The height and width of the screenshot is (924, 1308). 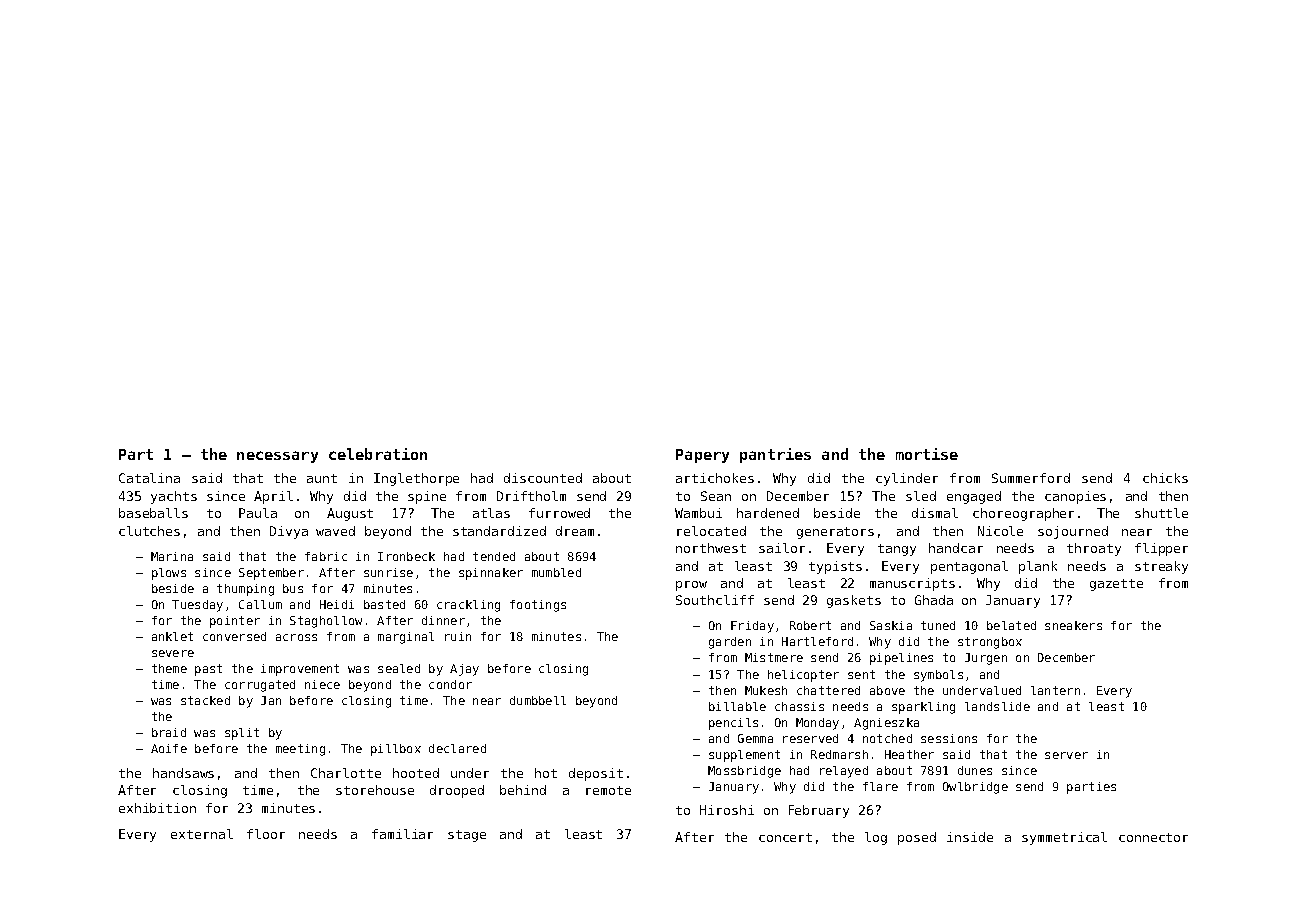 What do you see at coordinates (277, 457) in the screenshot?
I see `necessary` at bounding box center [277, 457].
